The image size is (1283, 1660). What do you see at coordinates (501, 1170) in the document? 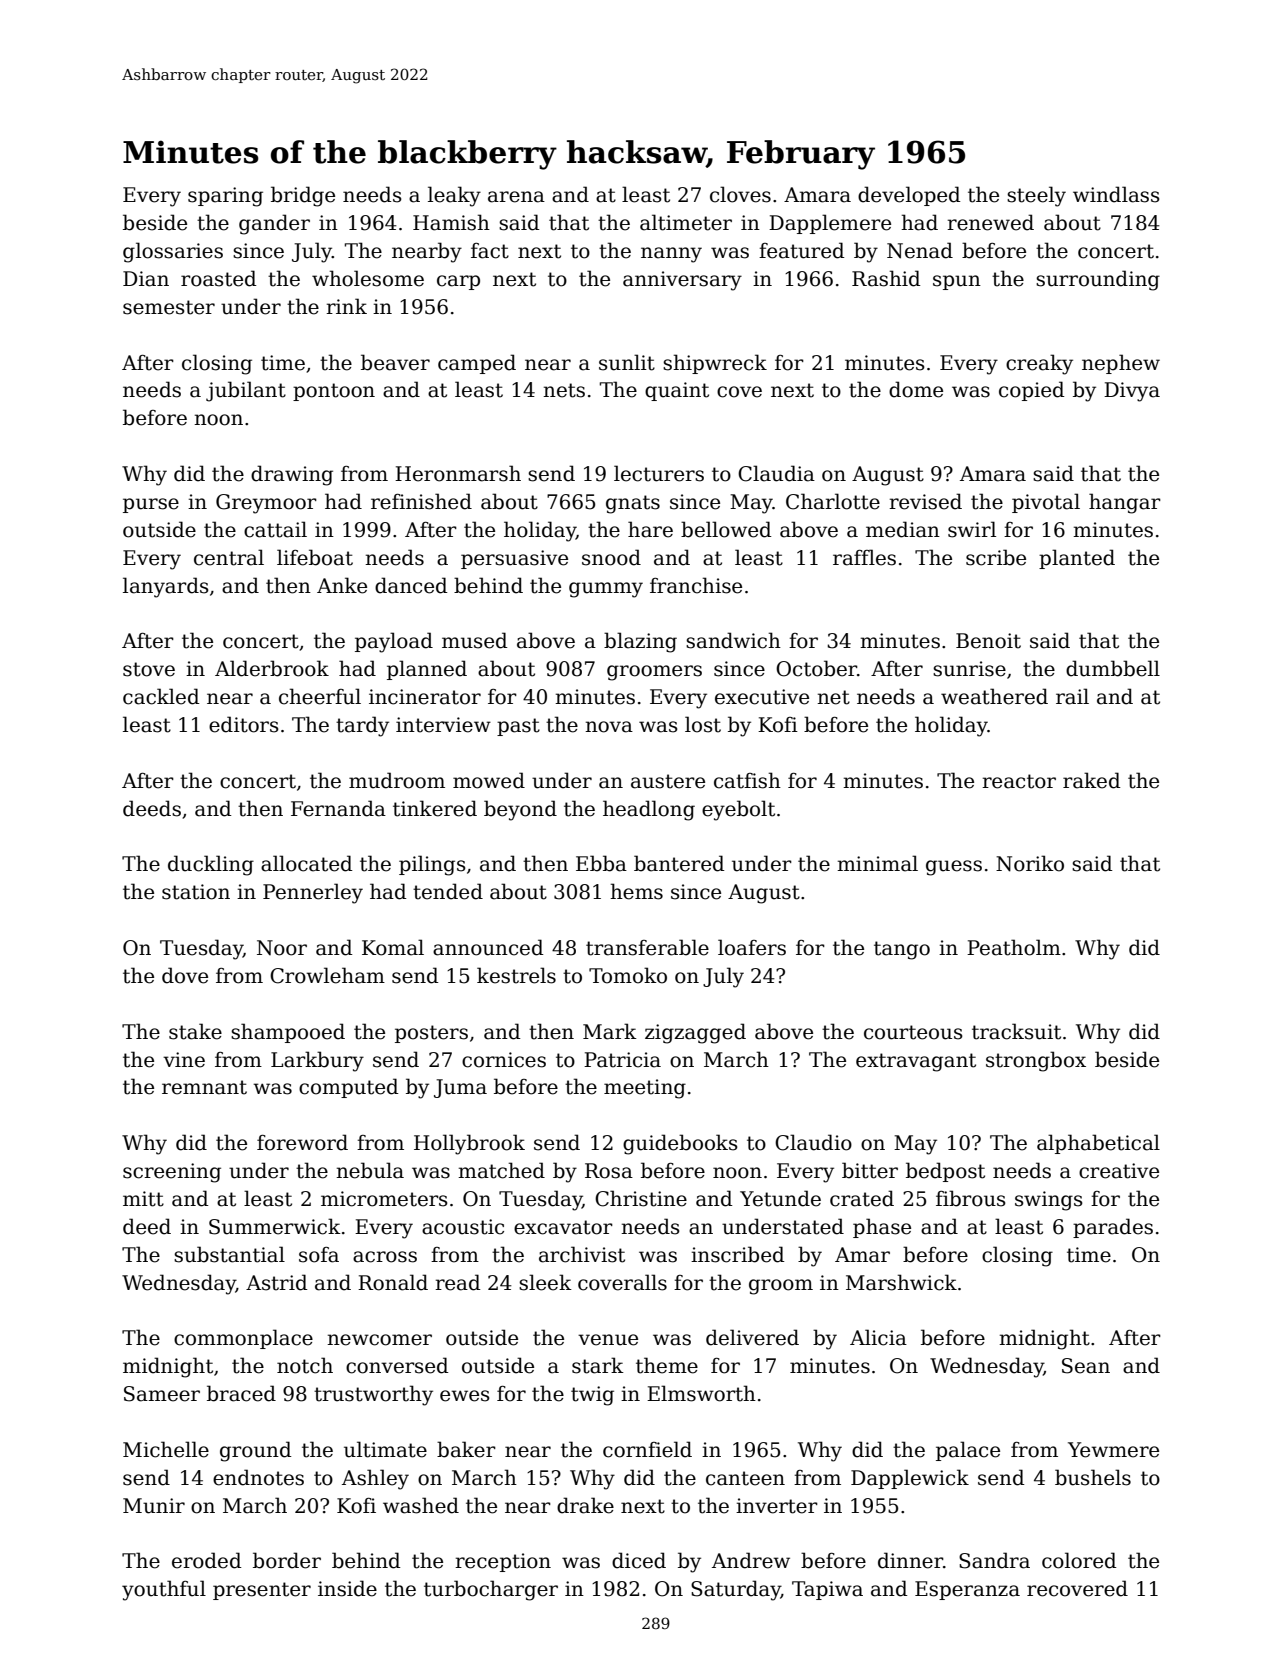
I see `matched` at bounding box center [501, 1170].
